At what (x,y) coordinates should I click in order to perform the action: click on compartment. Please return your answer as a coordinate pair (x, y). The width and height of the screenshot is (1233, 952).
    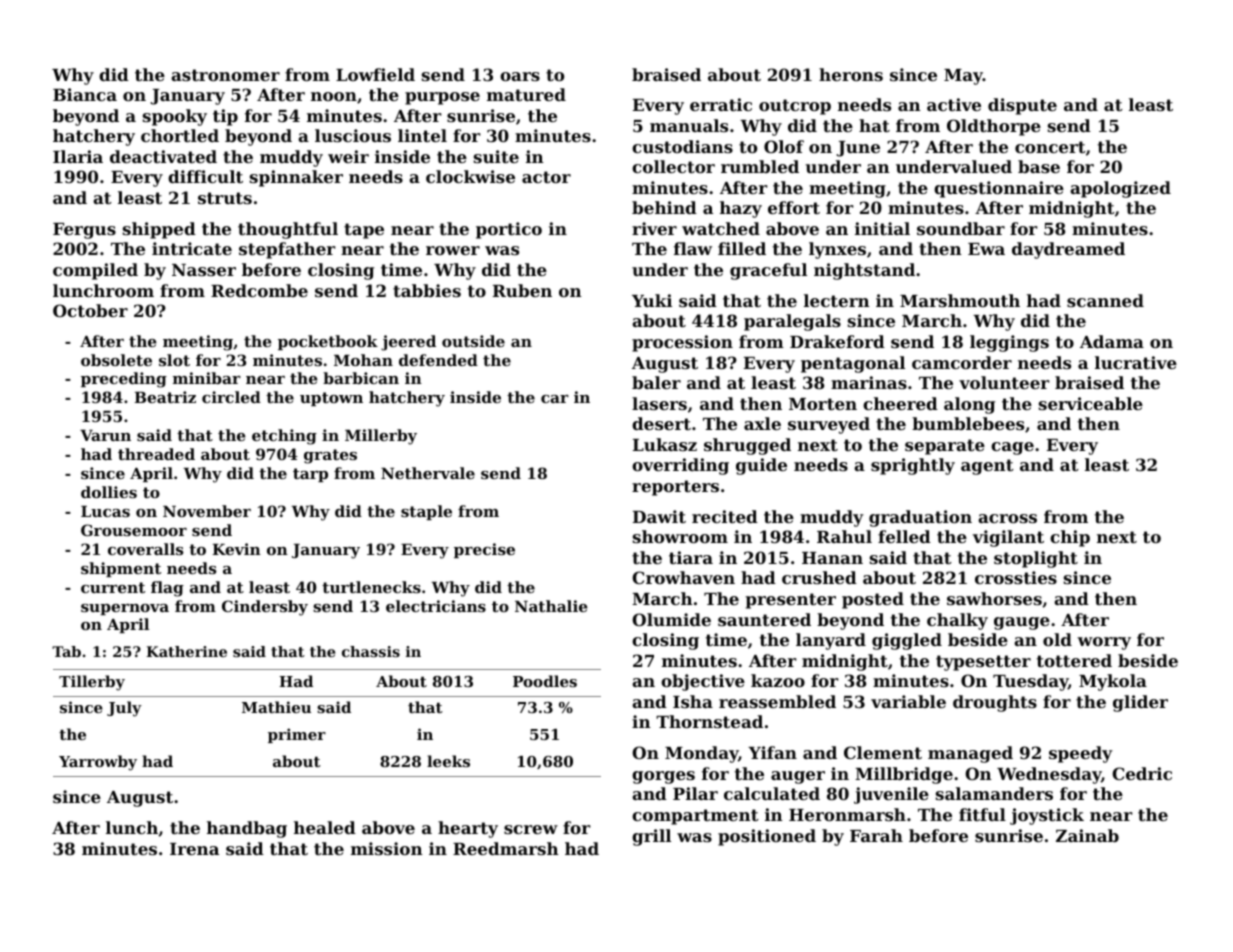
    Looking at the image, I should click on (695, 817).
